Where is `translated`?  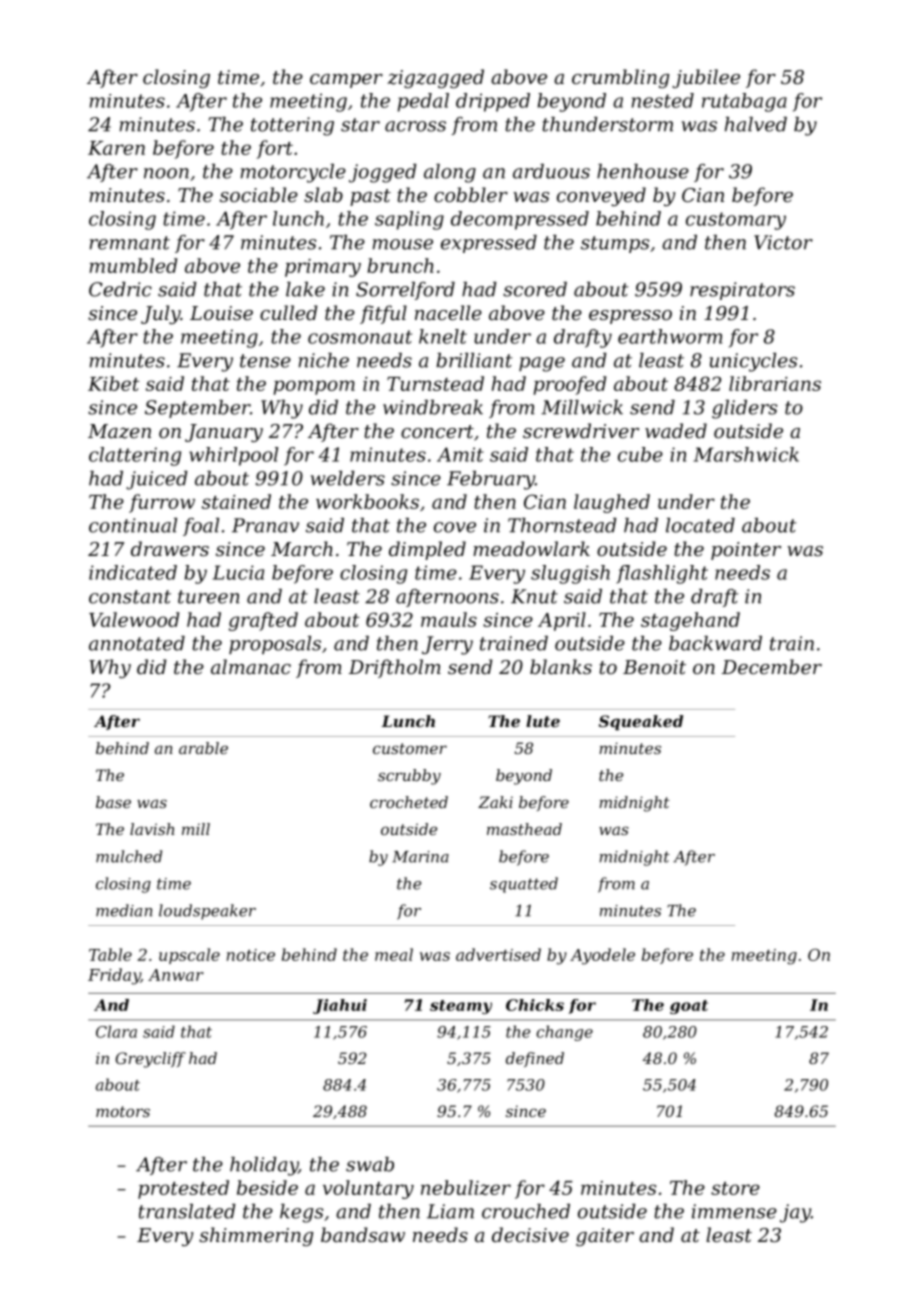 translated is located at coordinates (187, 1211).
